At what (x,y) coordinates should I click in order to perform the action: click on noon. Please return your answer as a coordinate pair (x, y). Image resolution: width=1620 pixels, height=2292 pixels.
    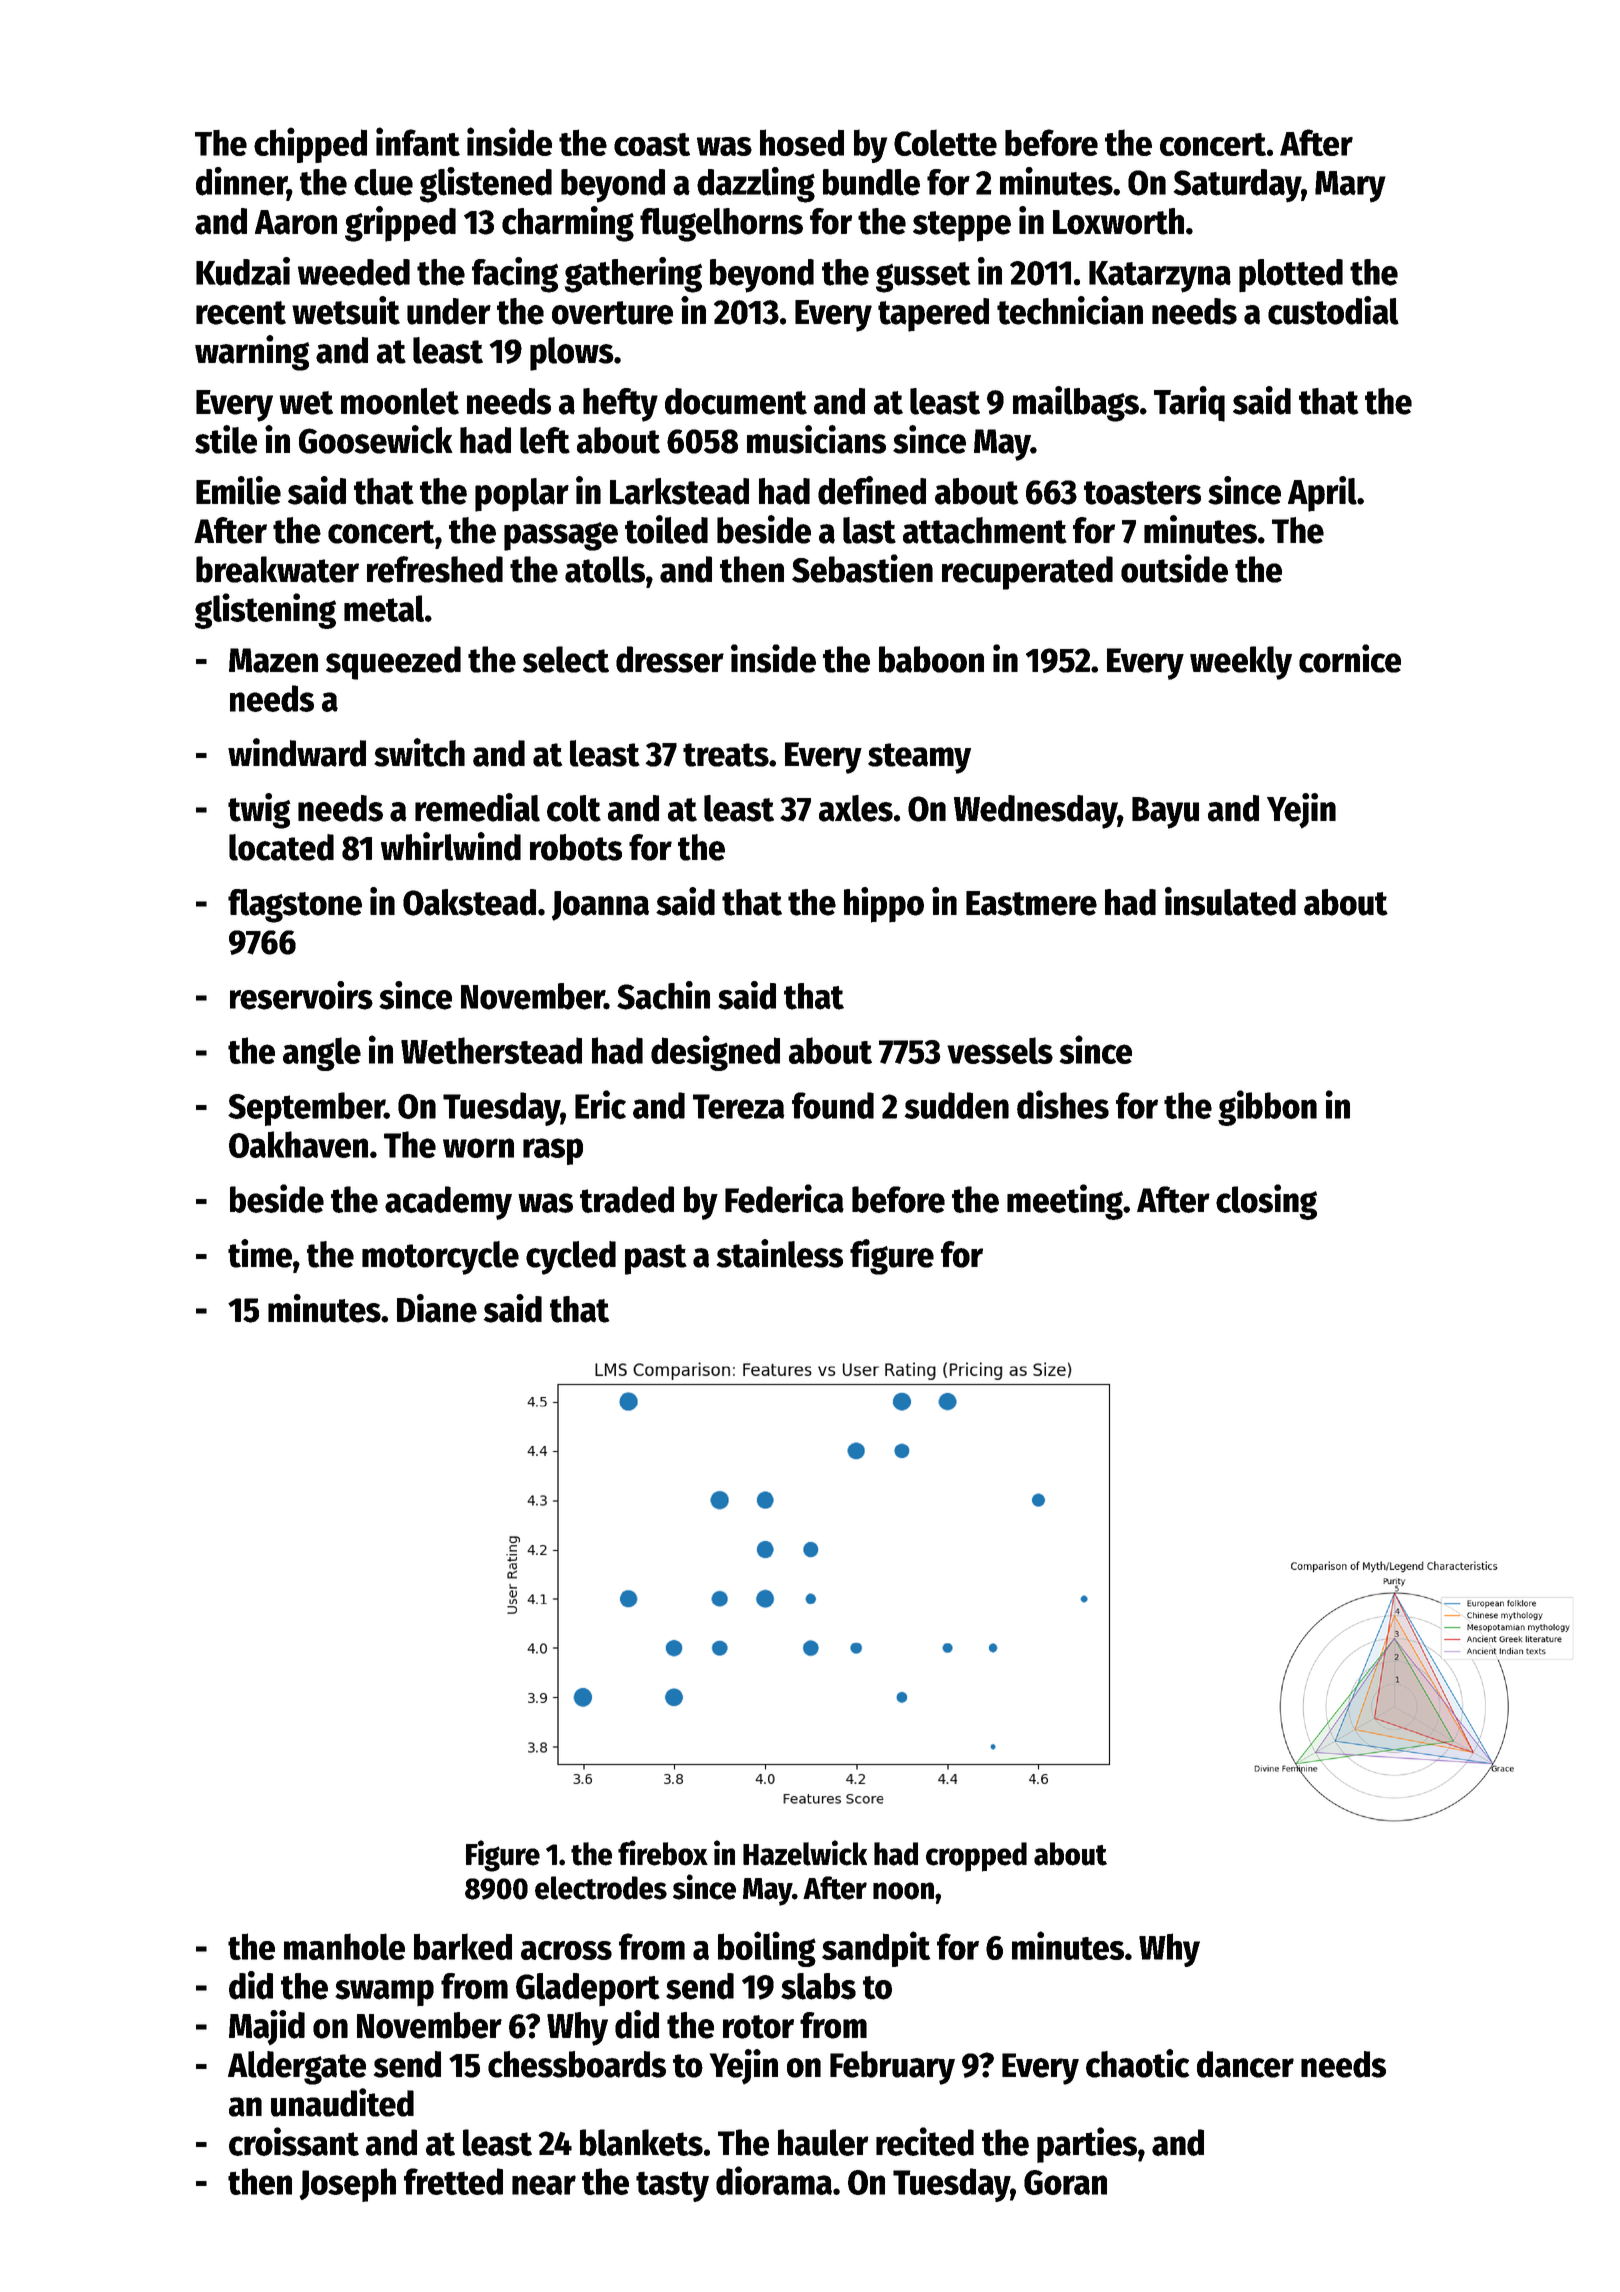
    Looking at the image, I should click on (903, 1891).
